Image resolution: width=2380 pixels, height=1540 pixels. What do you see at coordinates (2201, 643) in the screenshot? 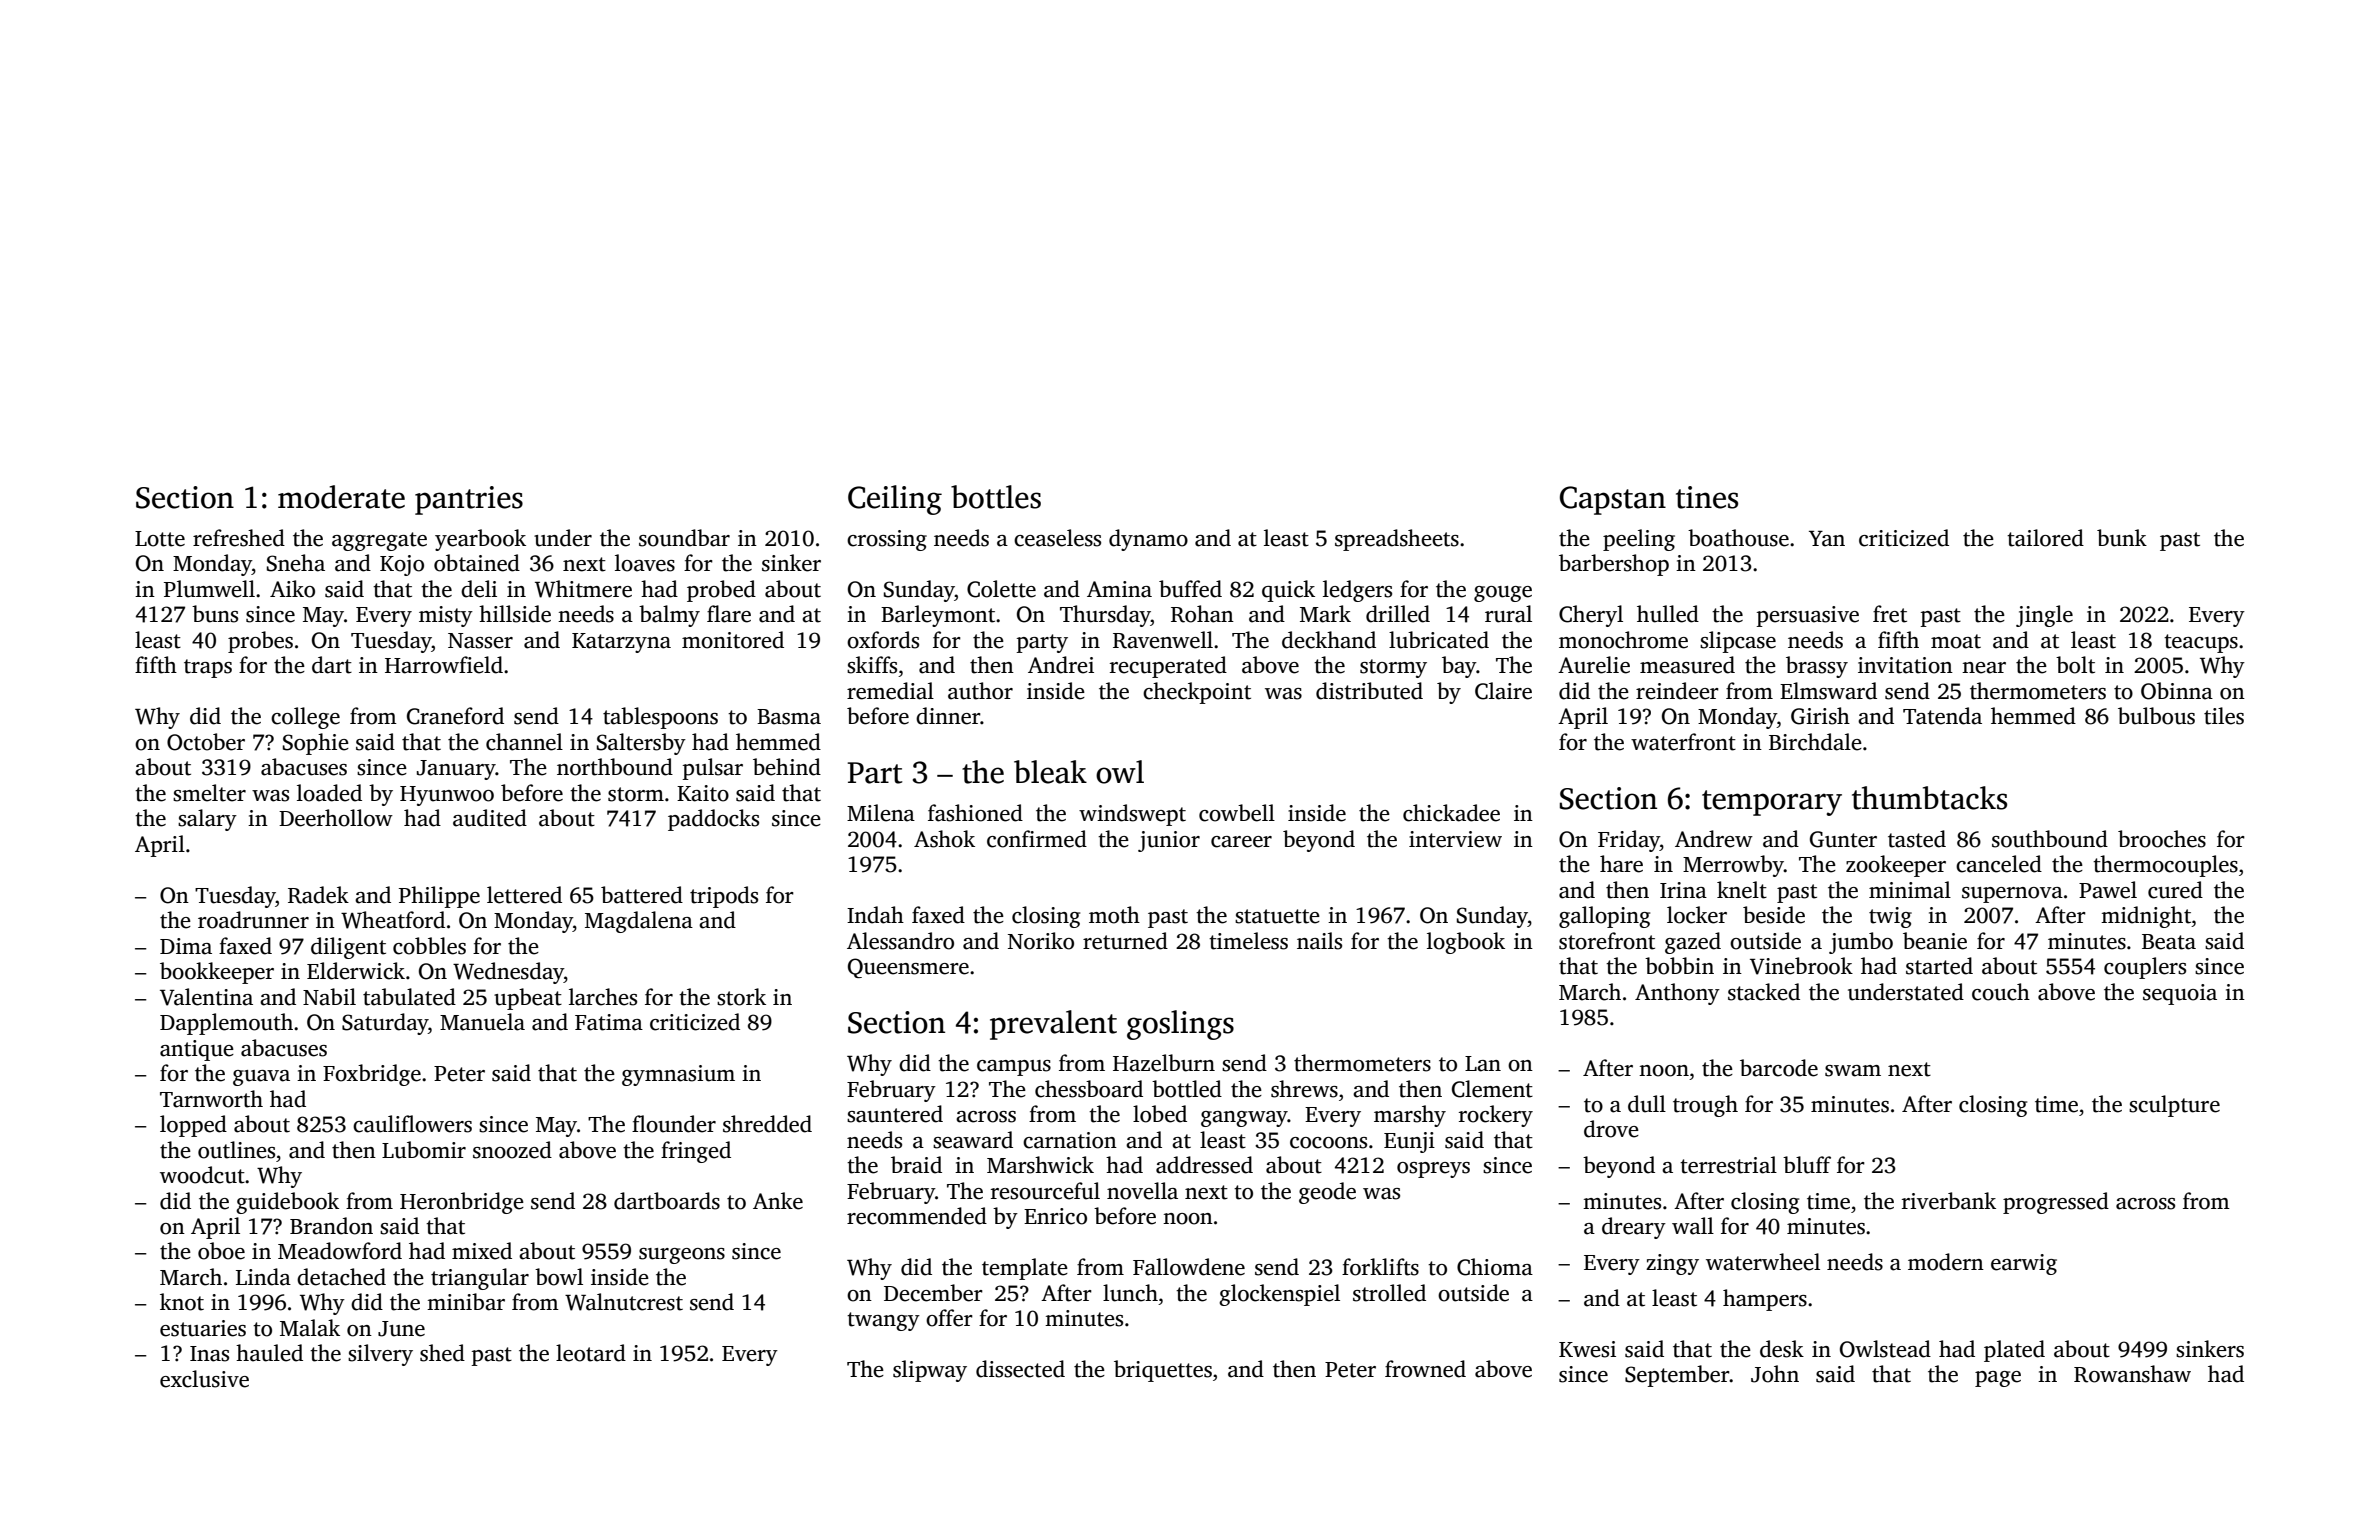
I see `teacups` at bounding box center [2201, 643].
